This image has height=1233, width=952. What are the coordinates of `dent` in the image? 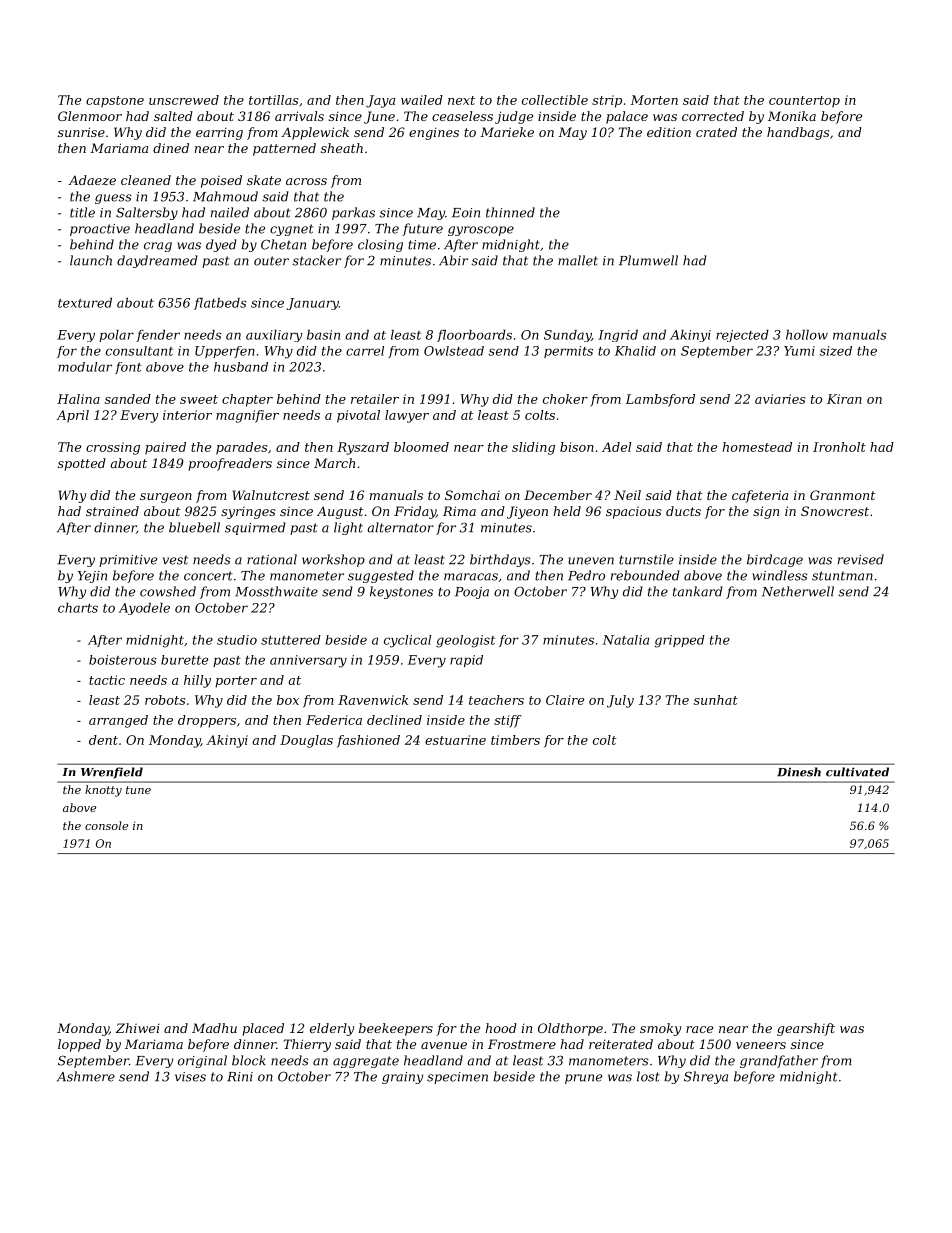 It's located at (103, 740).
